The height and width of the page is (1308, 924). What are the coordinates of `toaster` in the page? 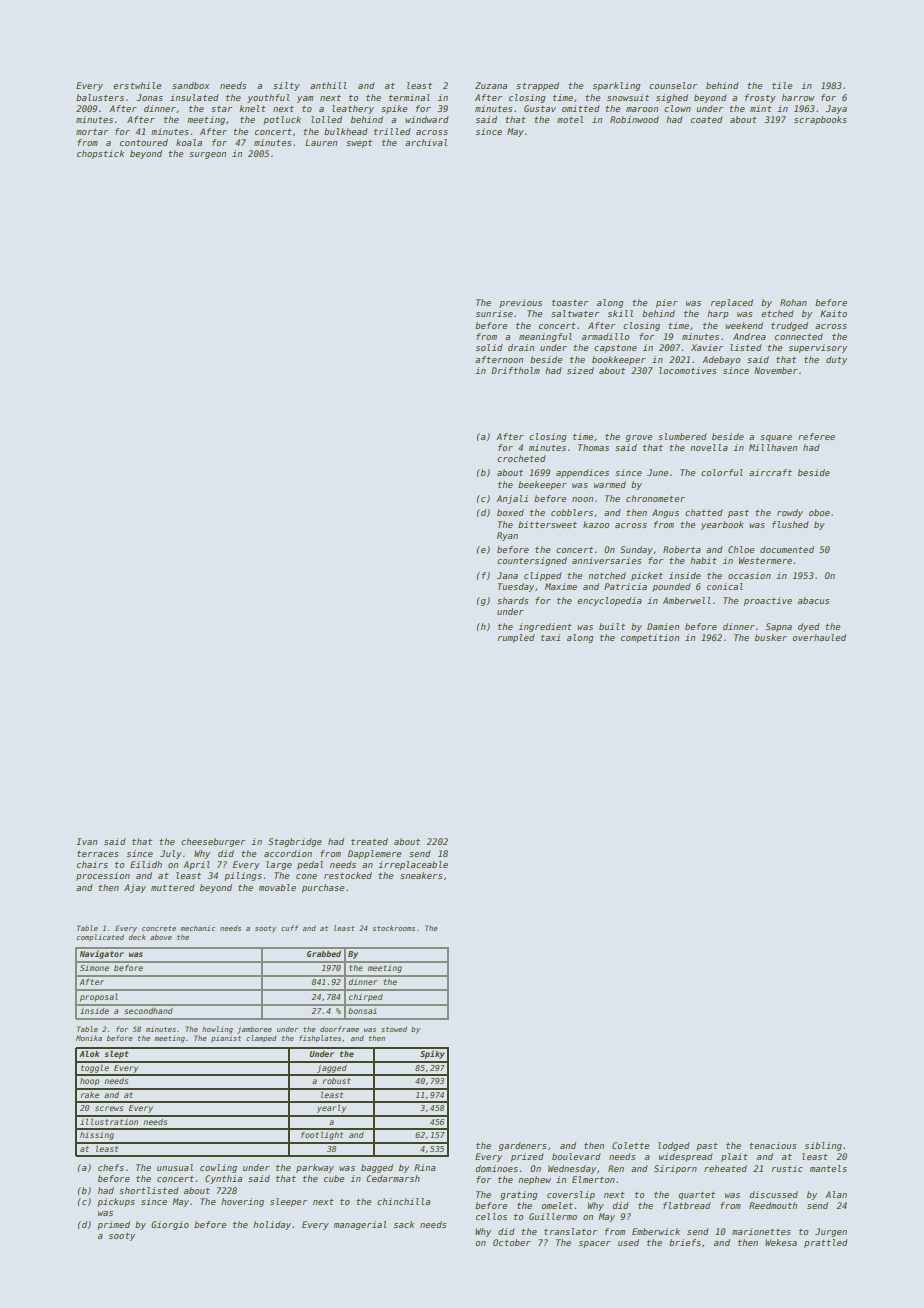 It's located at (570, 303).
